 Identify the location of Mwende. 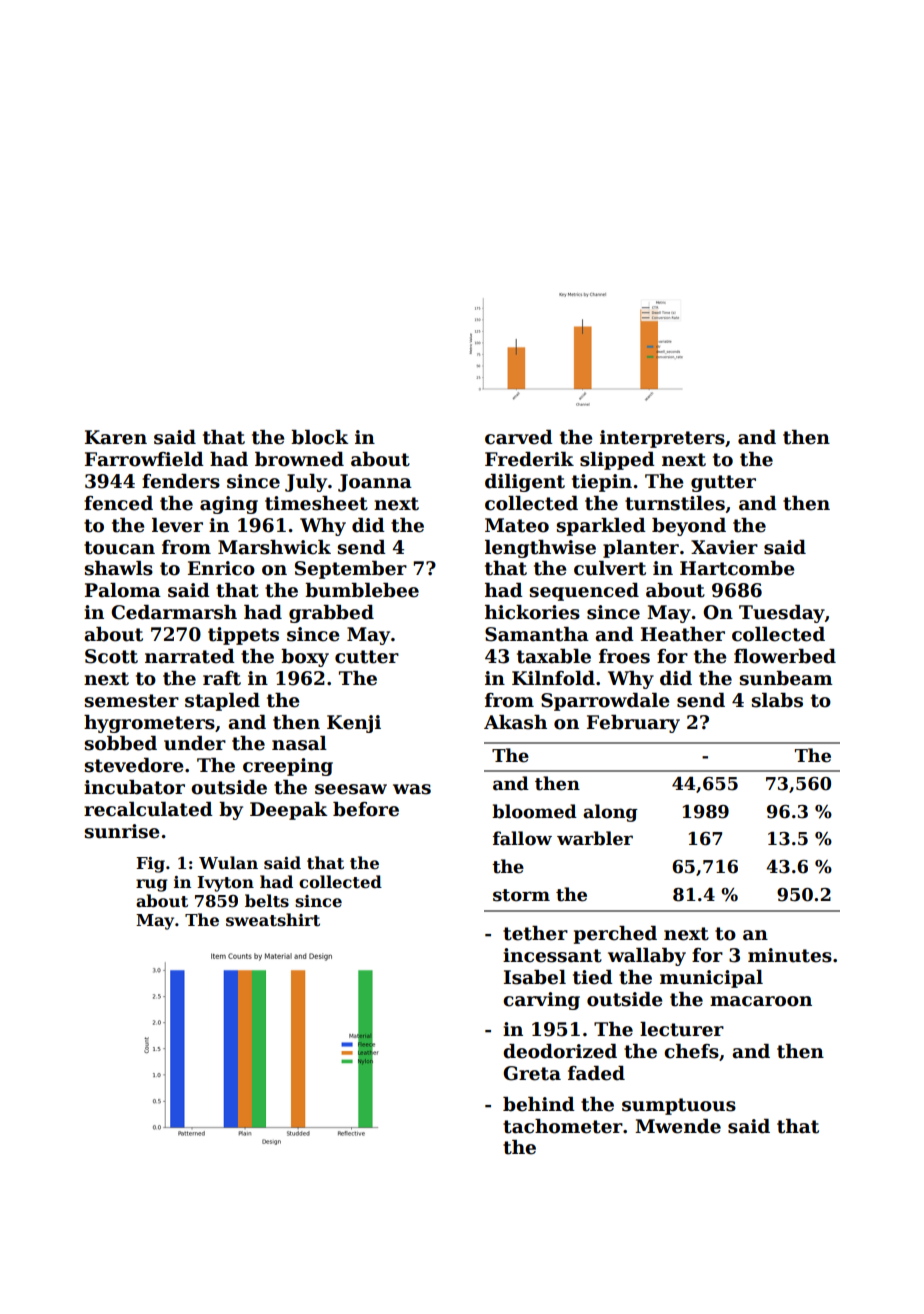
(678, 1126).
